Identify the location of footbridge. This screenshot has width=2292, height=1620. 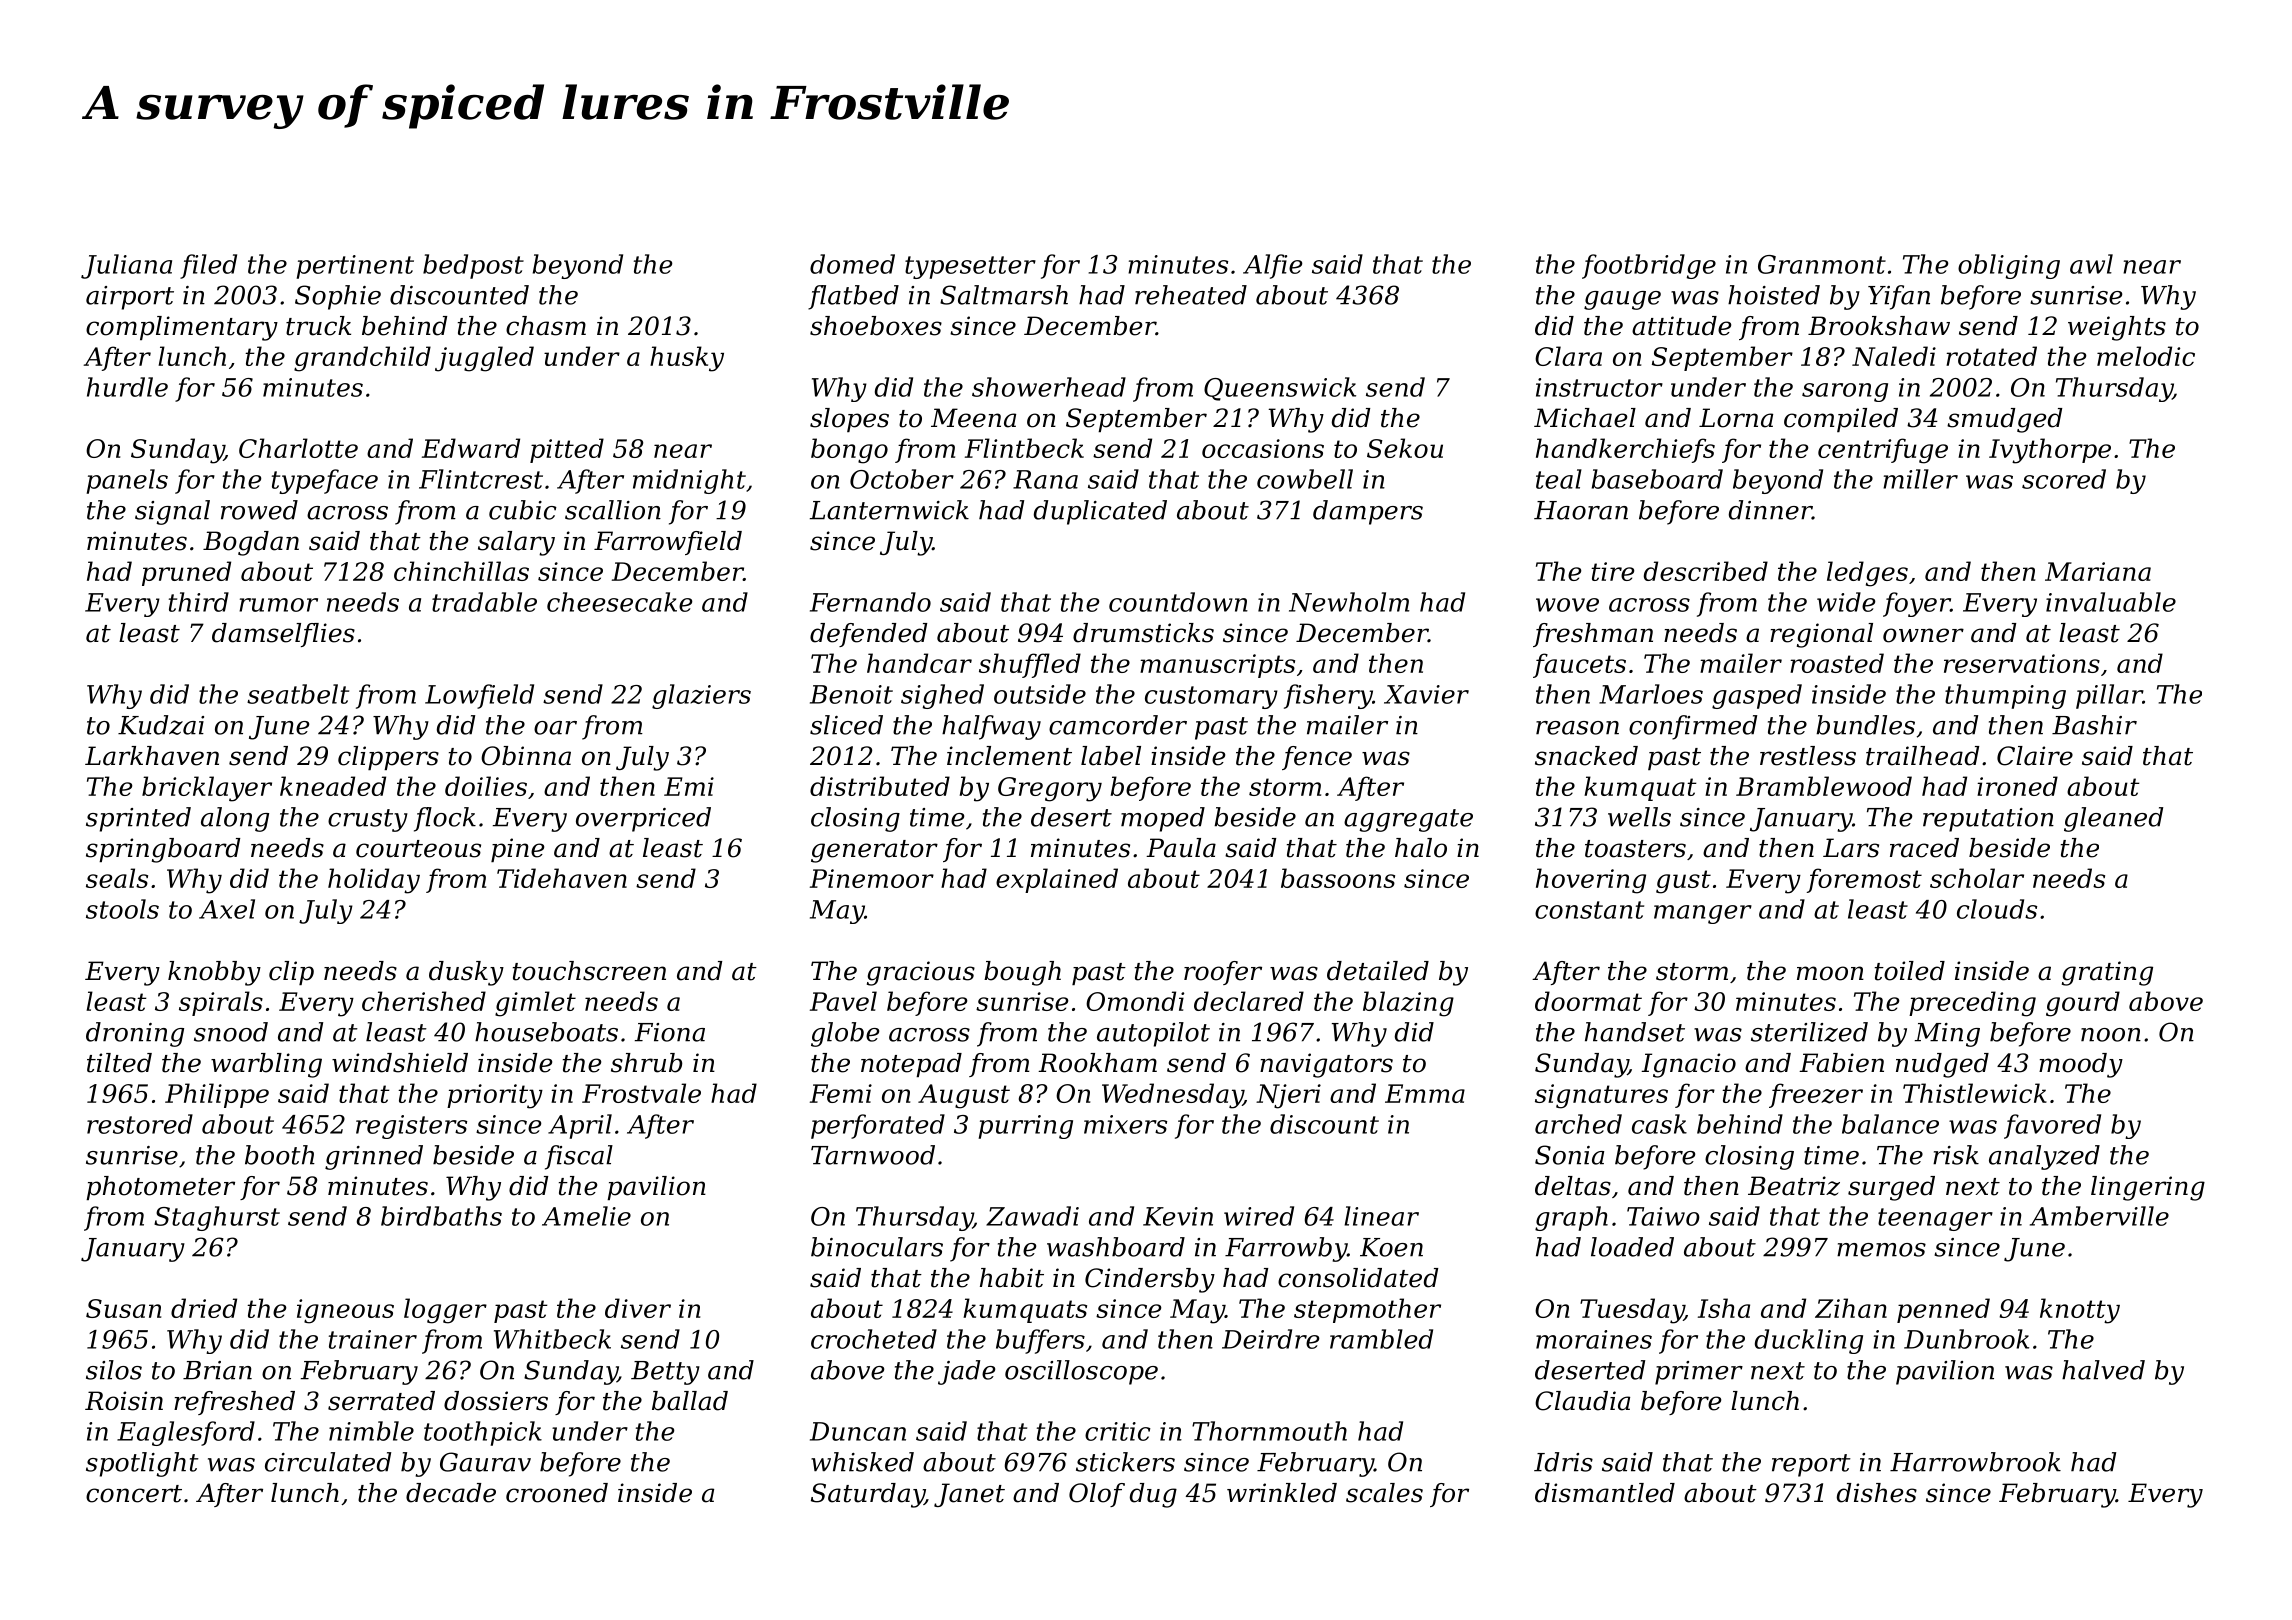
(1649, 266).
